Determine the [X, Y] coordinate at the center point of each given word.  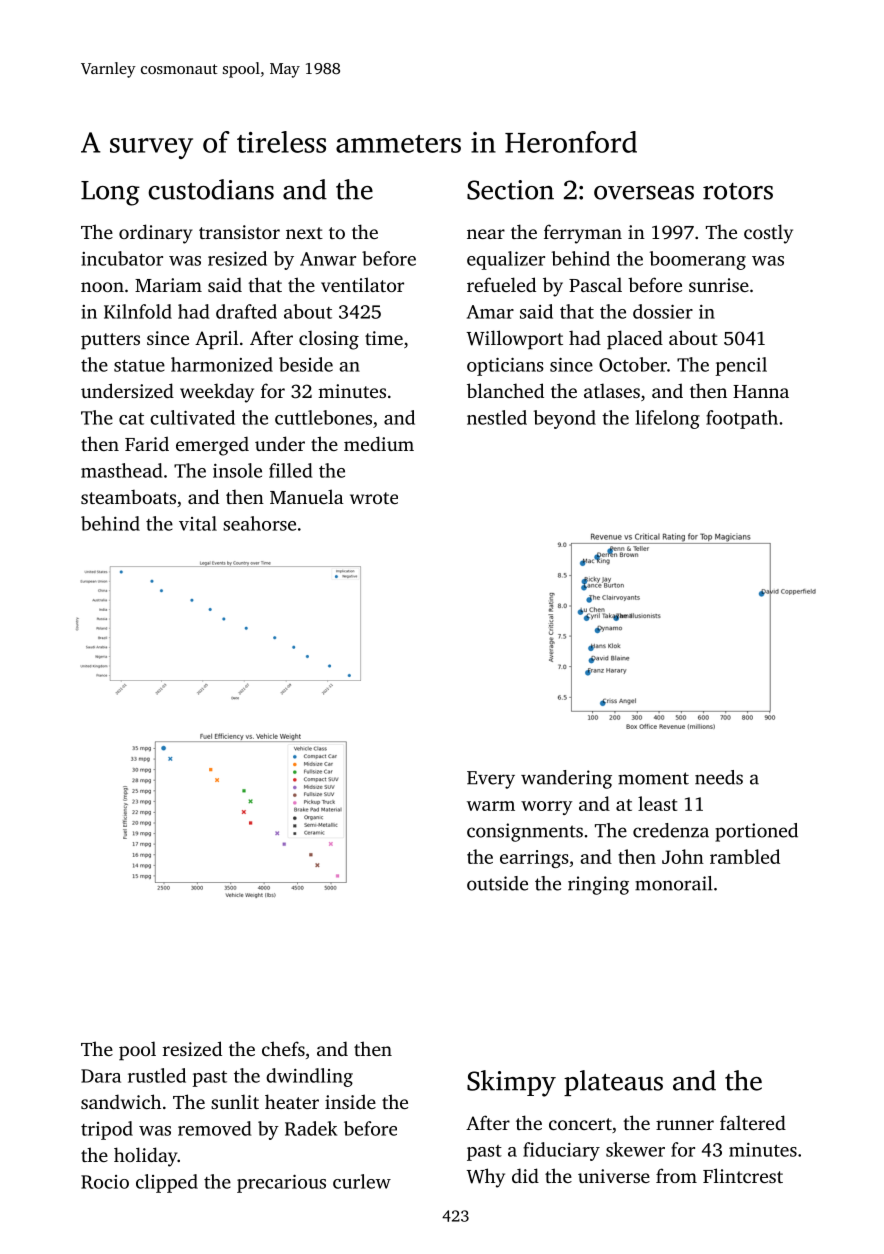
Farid [147, 443]
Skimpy [511, 1083]
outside [497, 883]
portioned [756, 832]
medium [379, 443]
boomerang [697, 260]
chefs [283, 1048]
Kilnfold [138, 311]
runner [685, 1125]
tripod [107, 1130]
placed [635, 340]
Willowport [515, 340]
